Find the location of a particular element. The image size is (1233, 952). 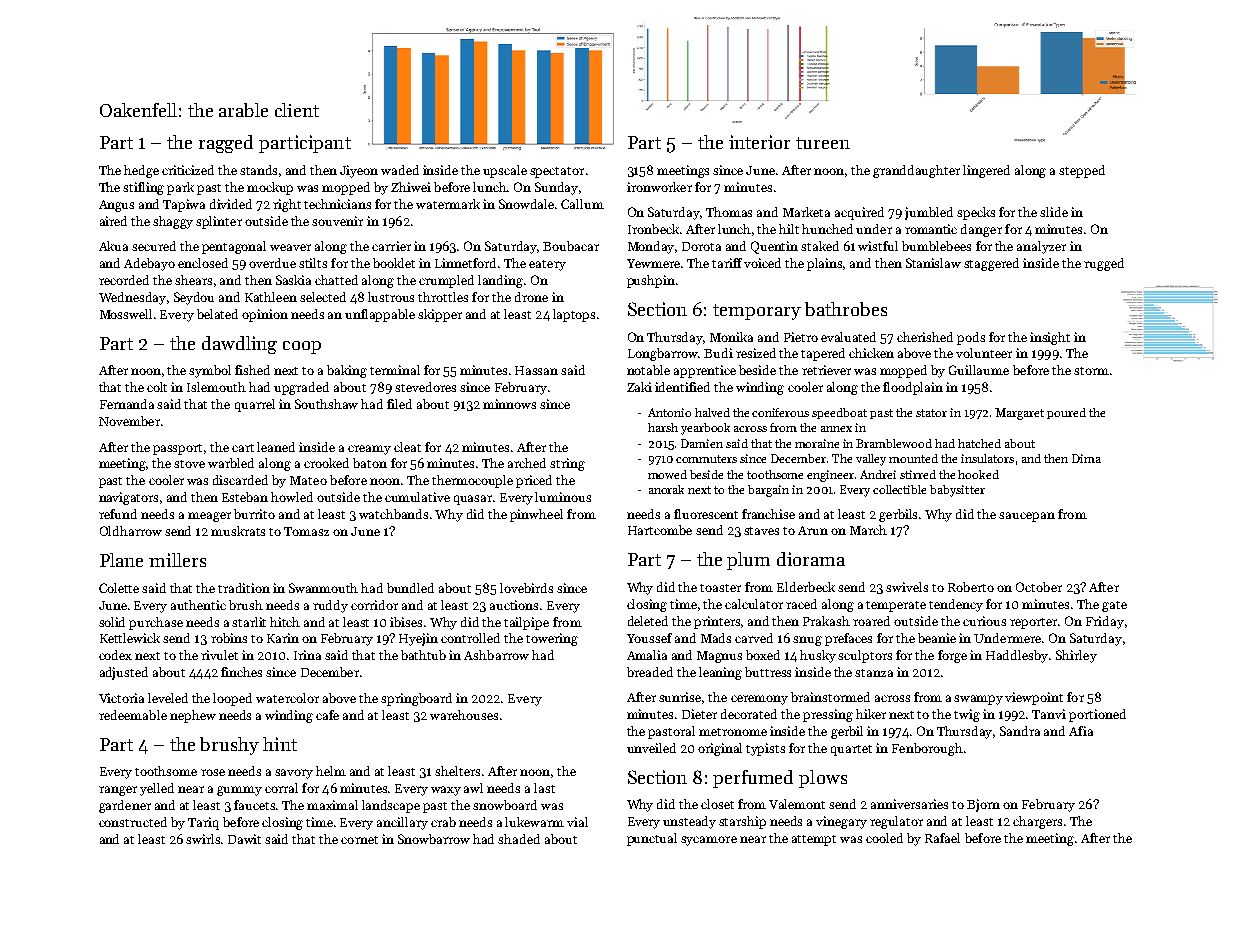

shelters is located at coordinates (457, 771).
